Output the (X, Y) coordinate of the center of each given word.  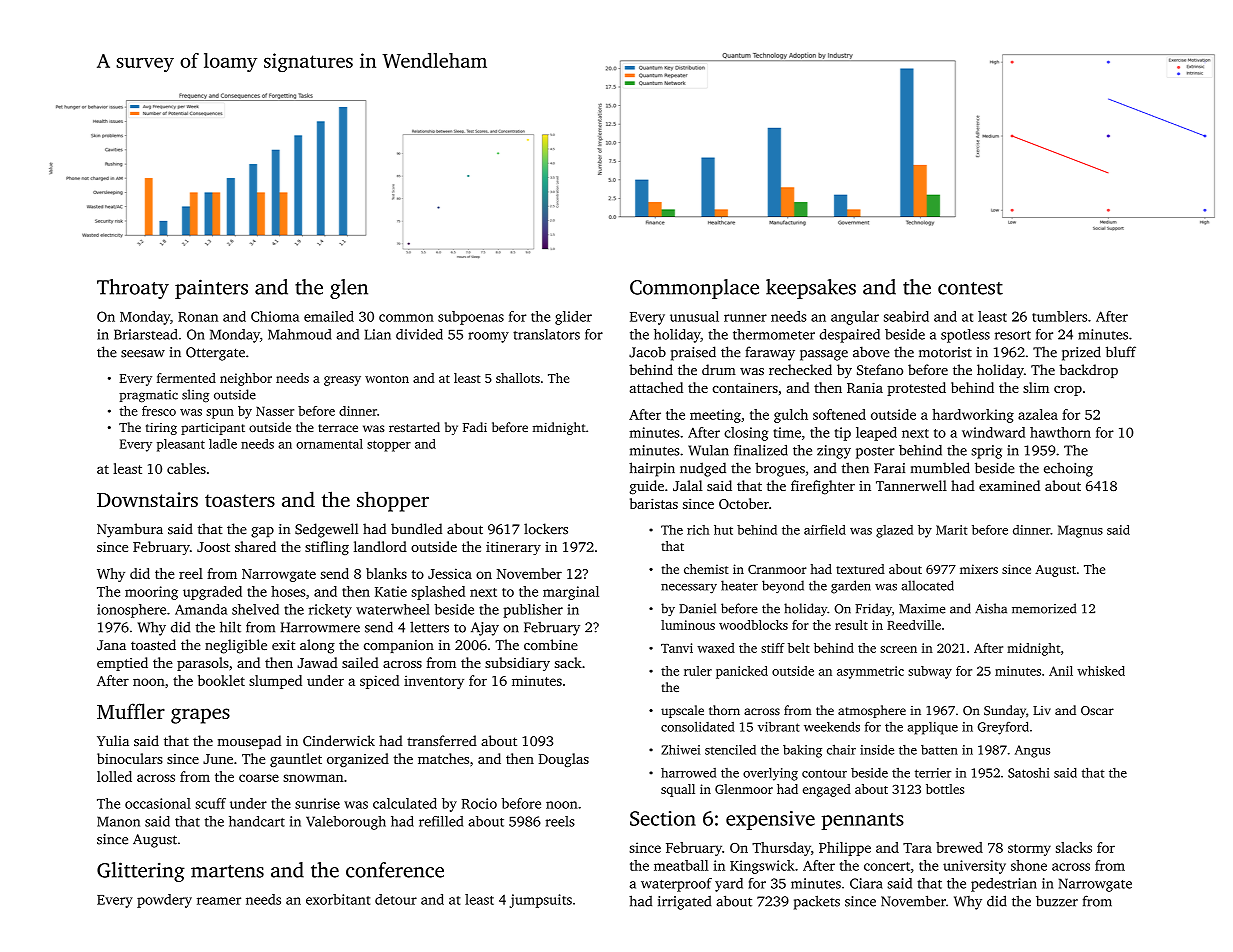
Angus (1032, 751)
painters (211, 289)
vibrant (779, 726)
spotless (965, 336)
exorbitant (338, 899)
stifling (327, 548)
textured (860, 569)
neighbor (246, 379)
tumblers (1059, 316)
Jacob (647, 352)
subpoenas (471, 318)
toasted (153, 644)
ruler (698, 671)
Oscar (1097, 711)
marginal (571, 593)
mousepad (249, 742)
